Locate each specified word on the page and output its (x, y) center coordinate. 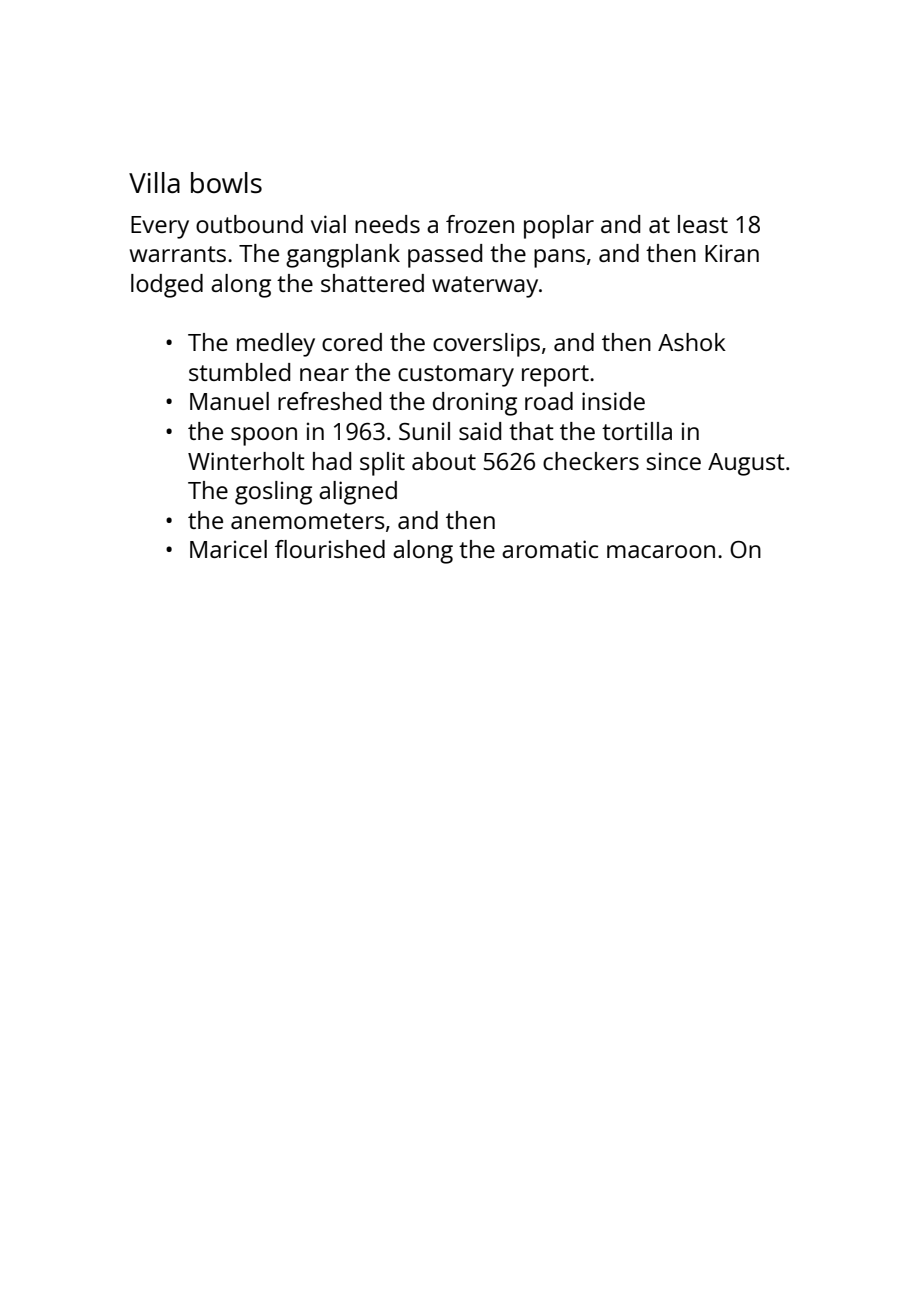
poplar (559, 227)
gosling (273, 493)
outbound (249, 224)
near (324, 374)
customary (456, 376)
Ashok (692, 342)
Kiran (732, 253)
